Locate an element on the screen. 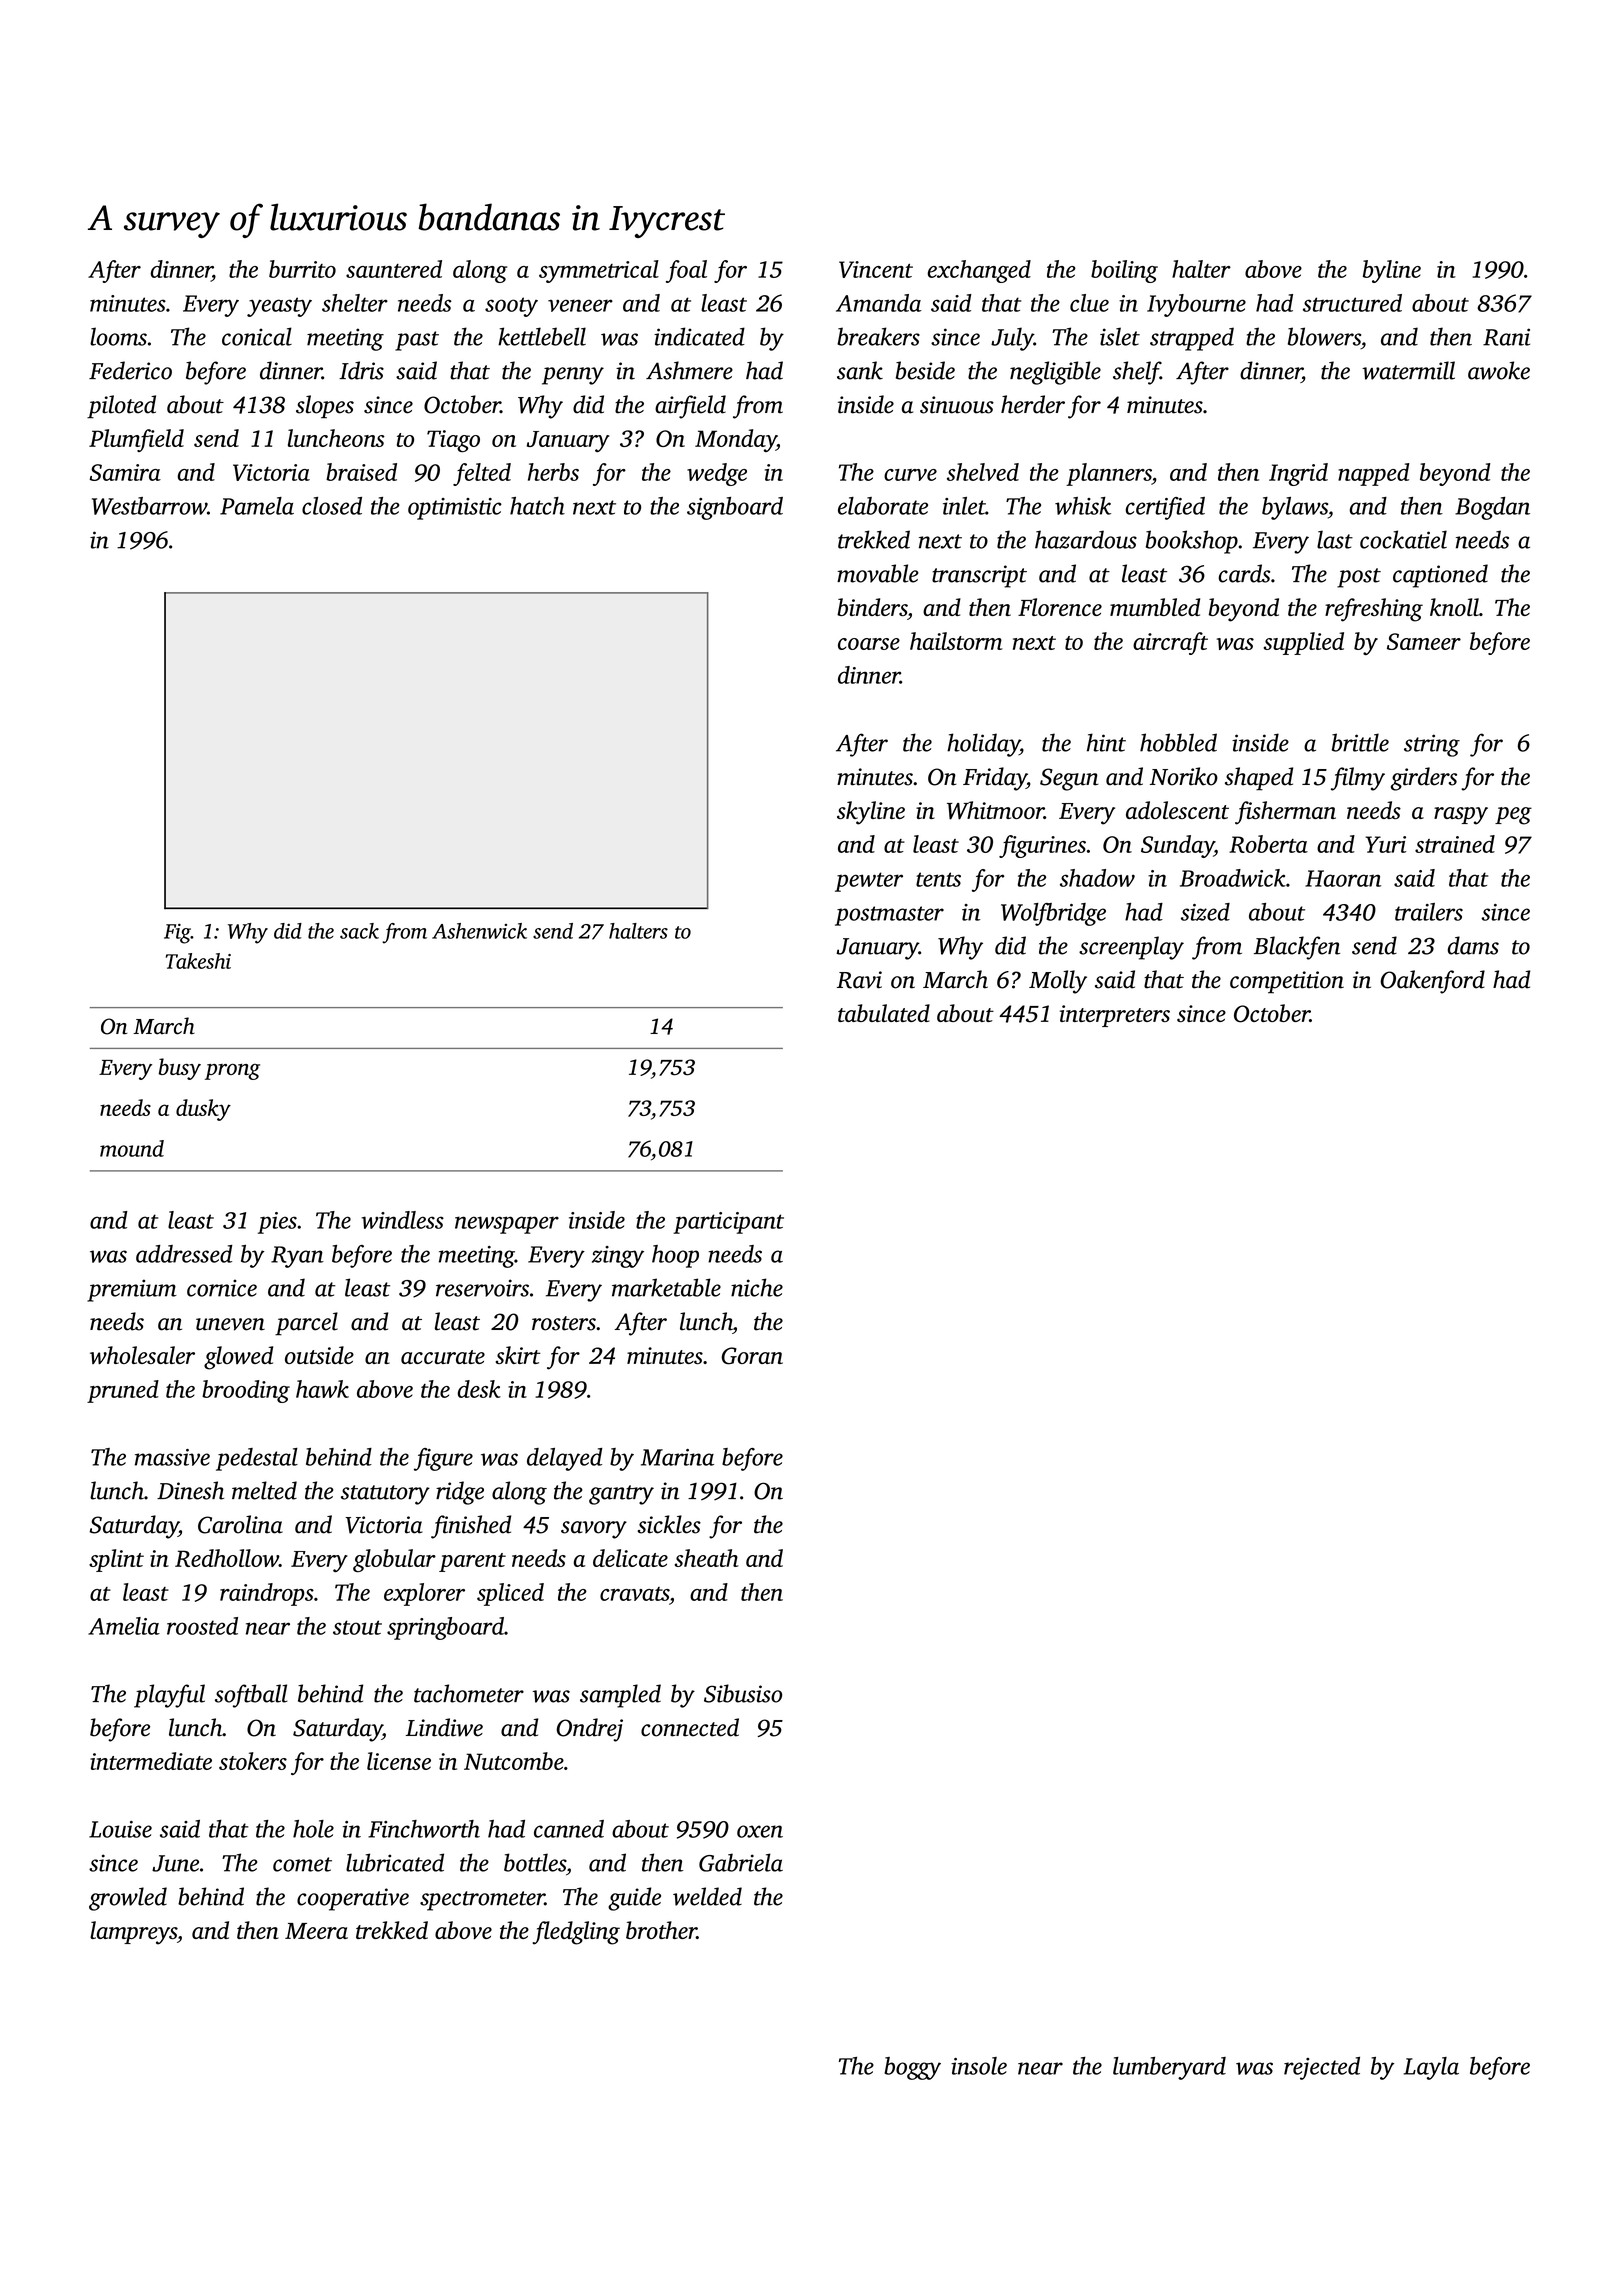  skyline is located at coordinates (871, 813).
